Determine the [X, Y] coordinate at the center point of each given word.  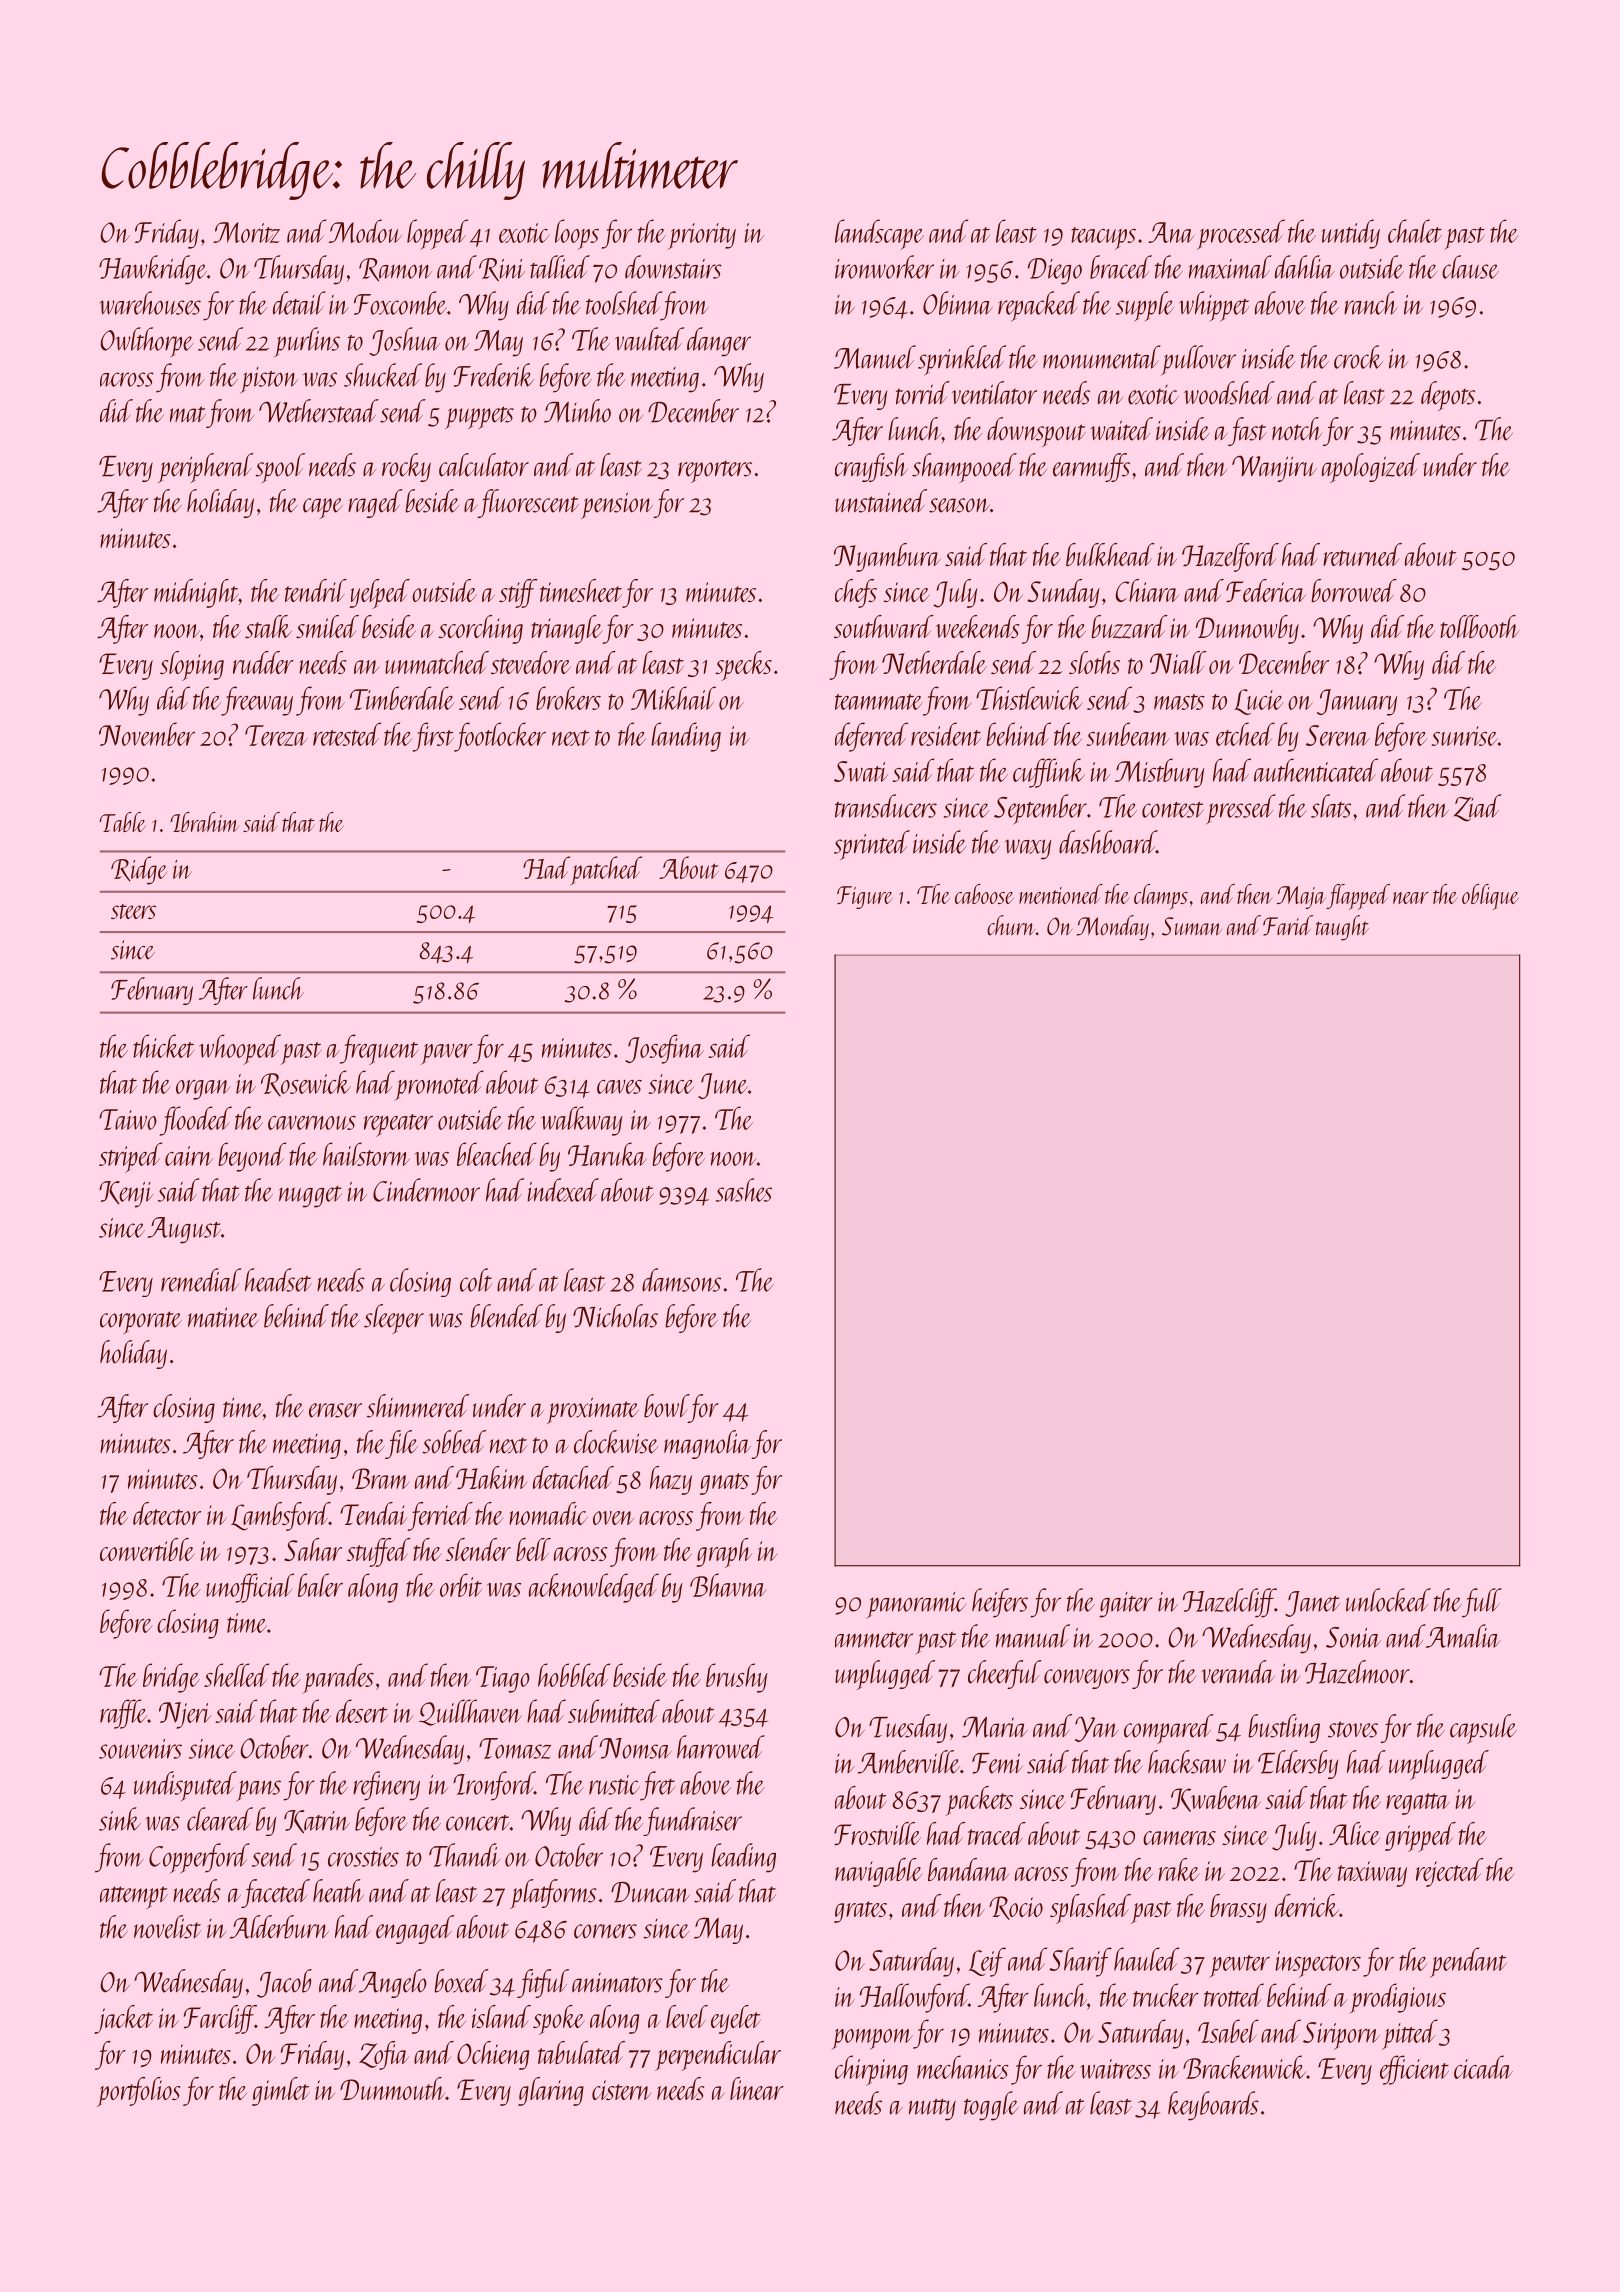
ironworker [884, 267]
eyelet [736, 2019]
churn [1011, 925]
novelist [167, 1927]
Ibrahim [204, 822]
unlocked [1388, 1600]
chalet [1415, 231]
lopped [437, 234]
